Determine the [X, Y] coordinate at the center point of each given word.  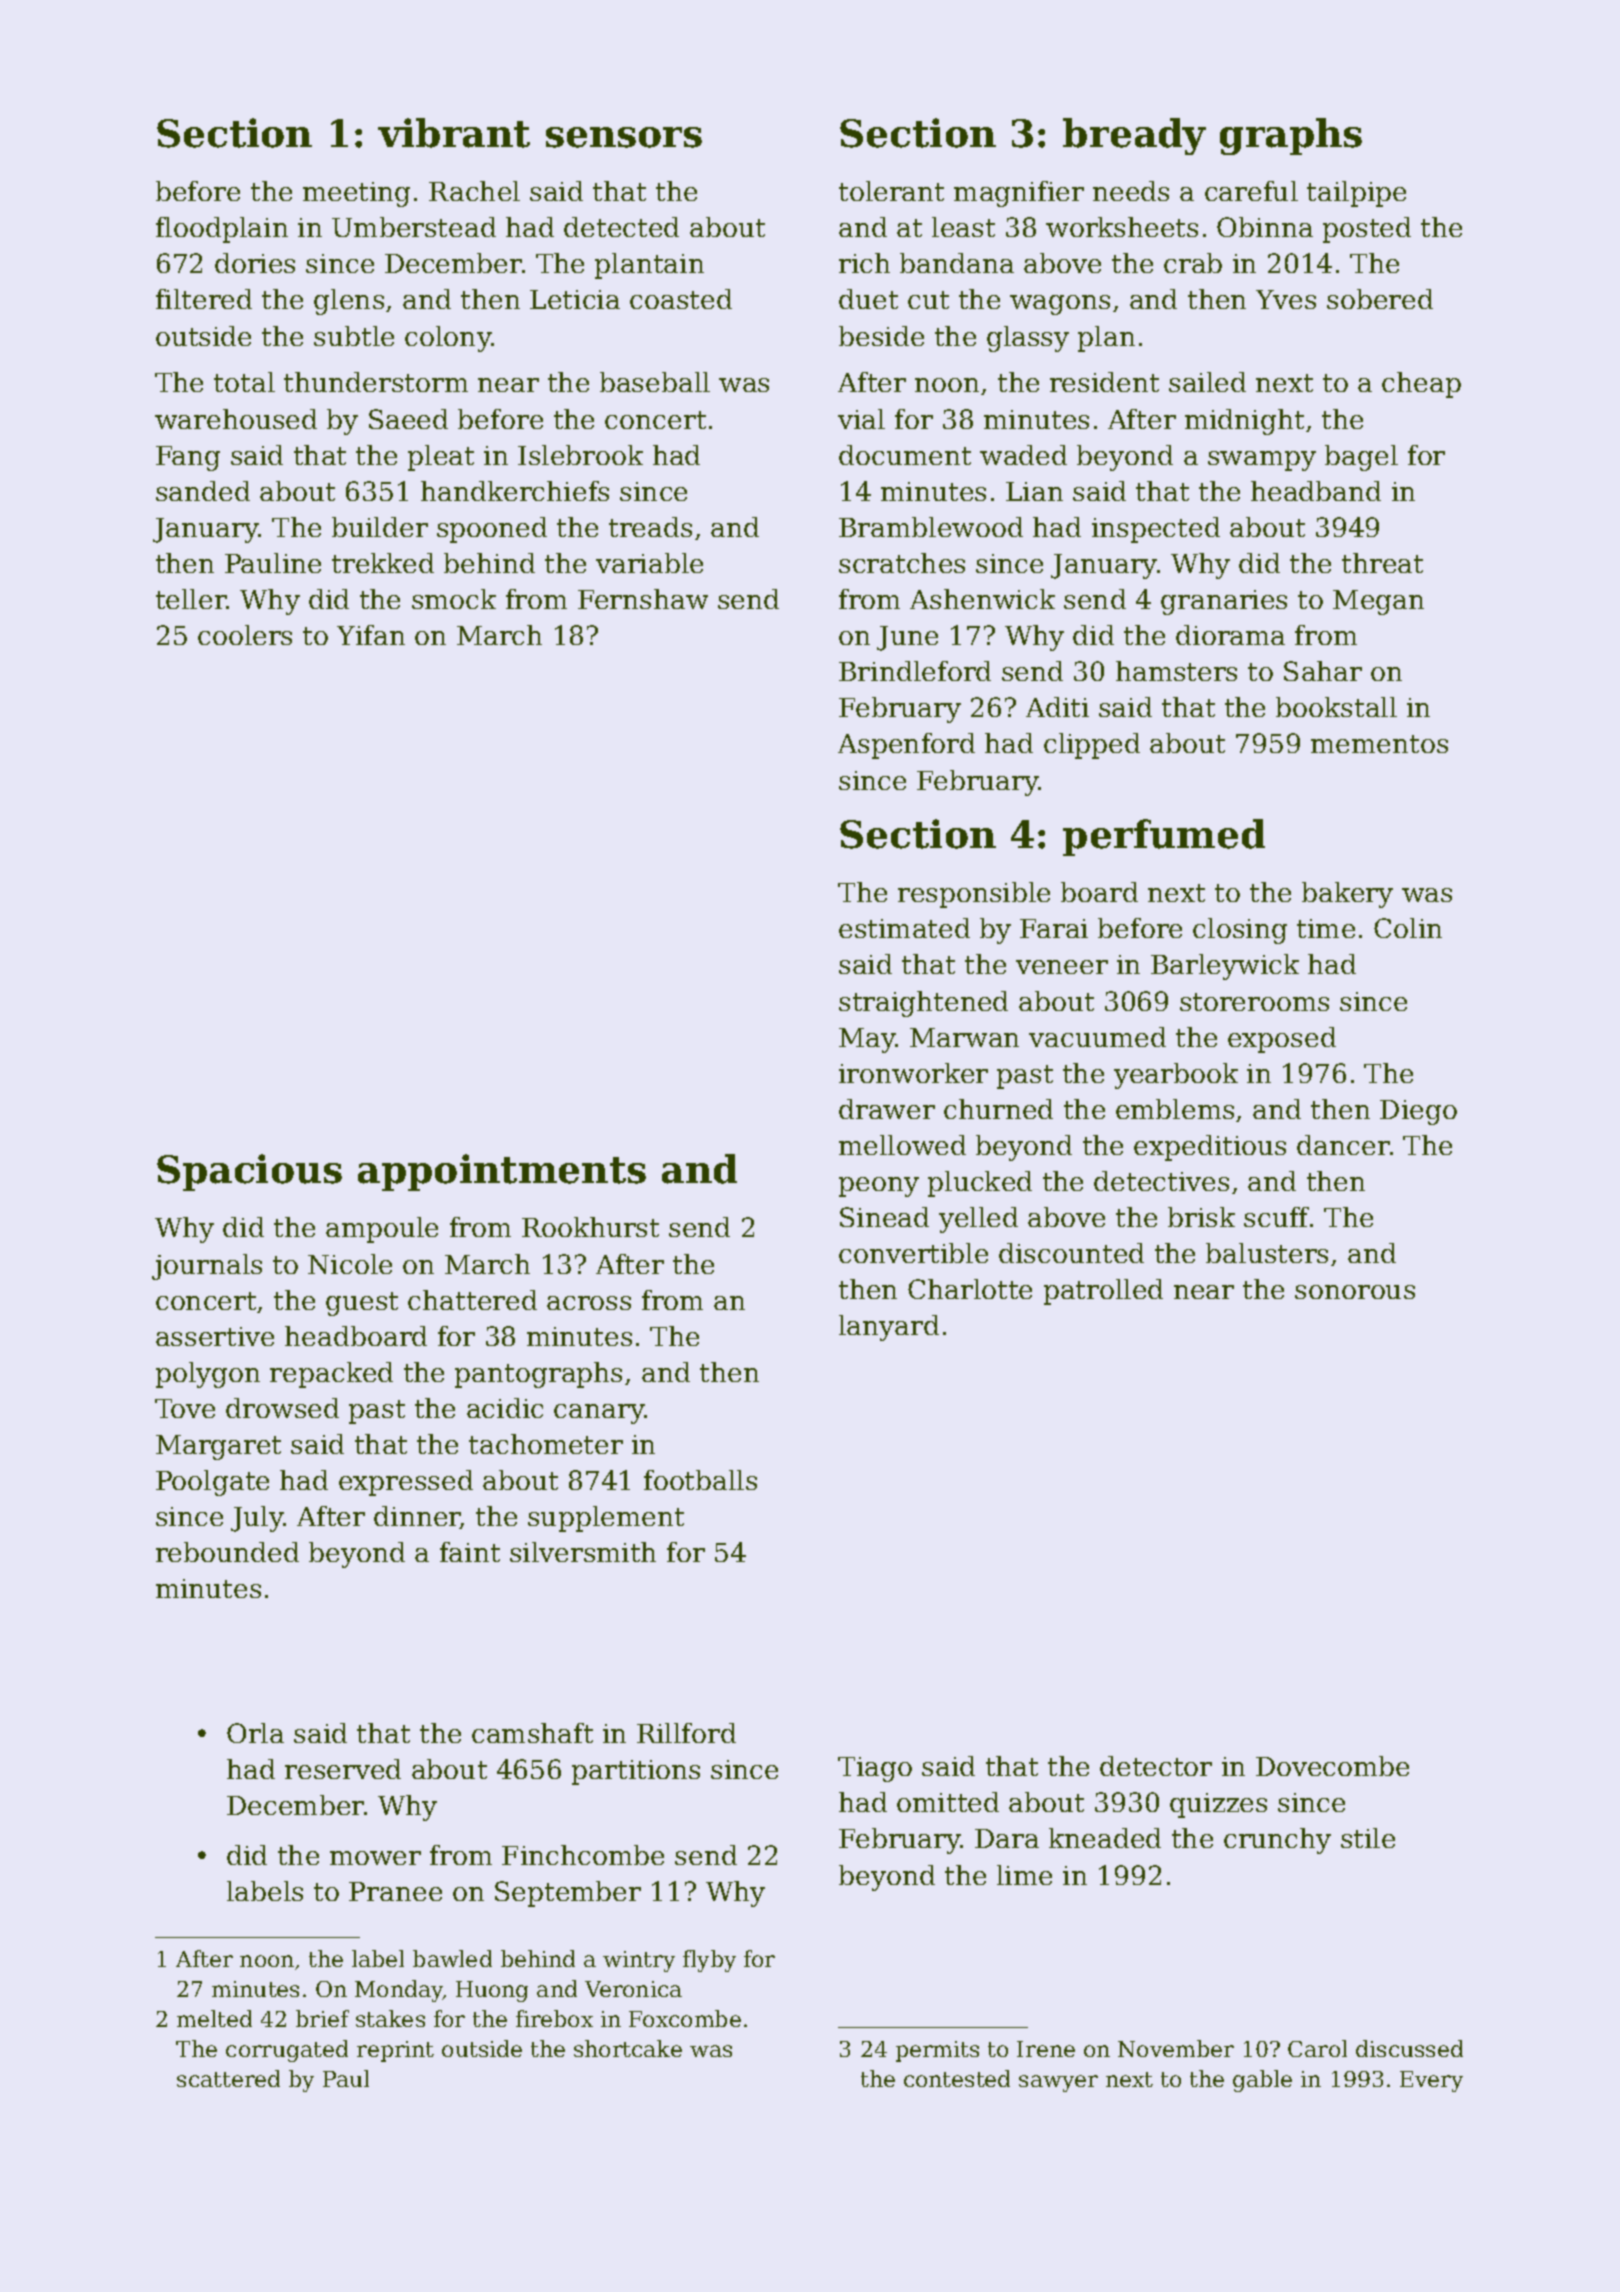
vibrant [454, 133]
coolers [245, 635]
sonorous [1355, 1292]
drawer [887, 1109]
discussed [1409, 2048]
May [867, 1040]
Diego [1418, 1112]
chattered [472, 1300]
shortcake [628, 2048]
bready [1134, 136]
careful [1251, 191]
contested [957, 2078]
